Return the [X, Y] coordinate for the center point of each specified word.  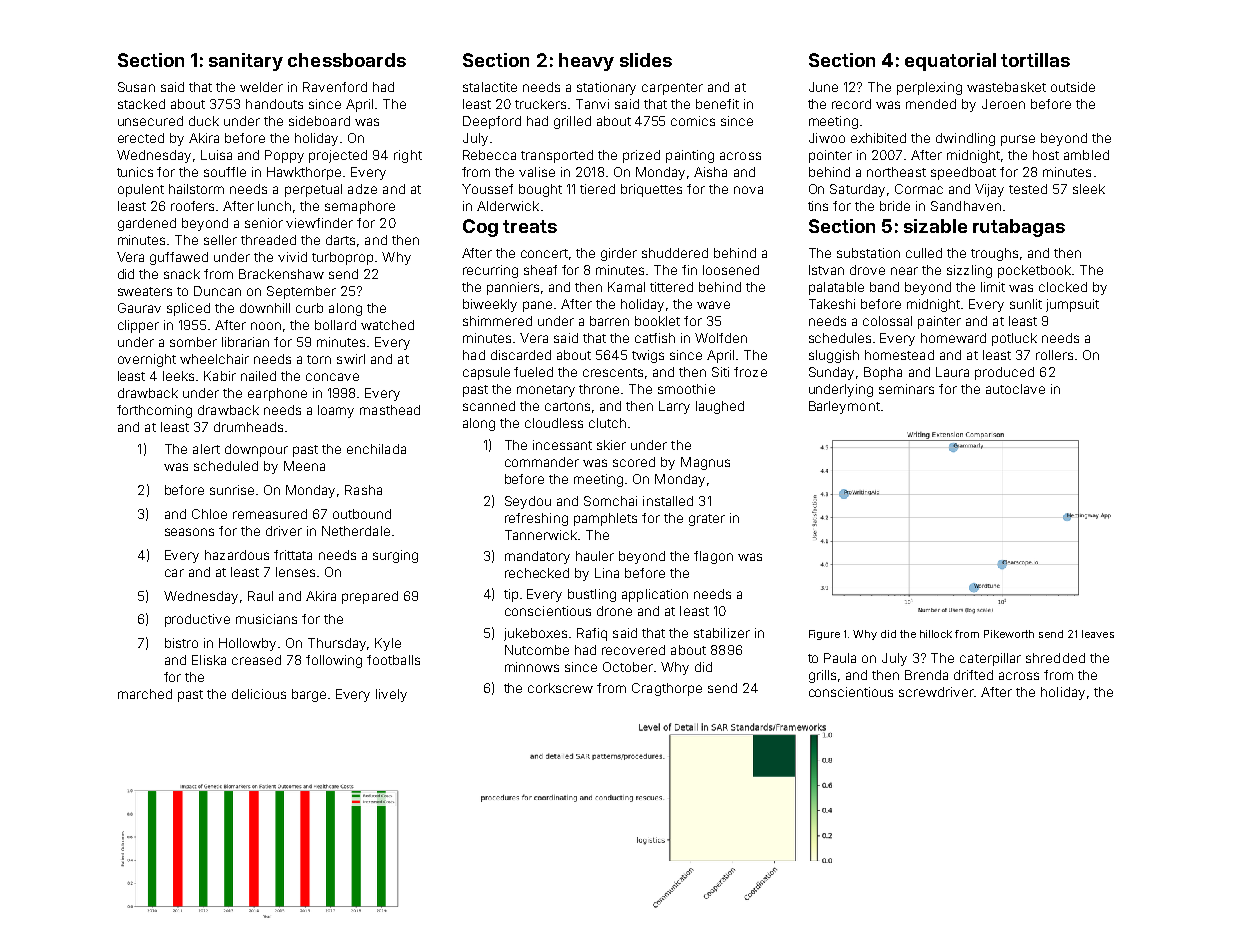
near [904, 271]
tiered [597, 189]
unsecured [150, 121]
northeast [896, 172]
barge [309, 695]
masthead [390, 410]
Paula [840, 658]
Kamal [626, 287]
